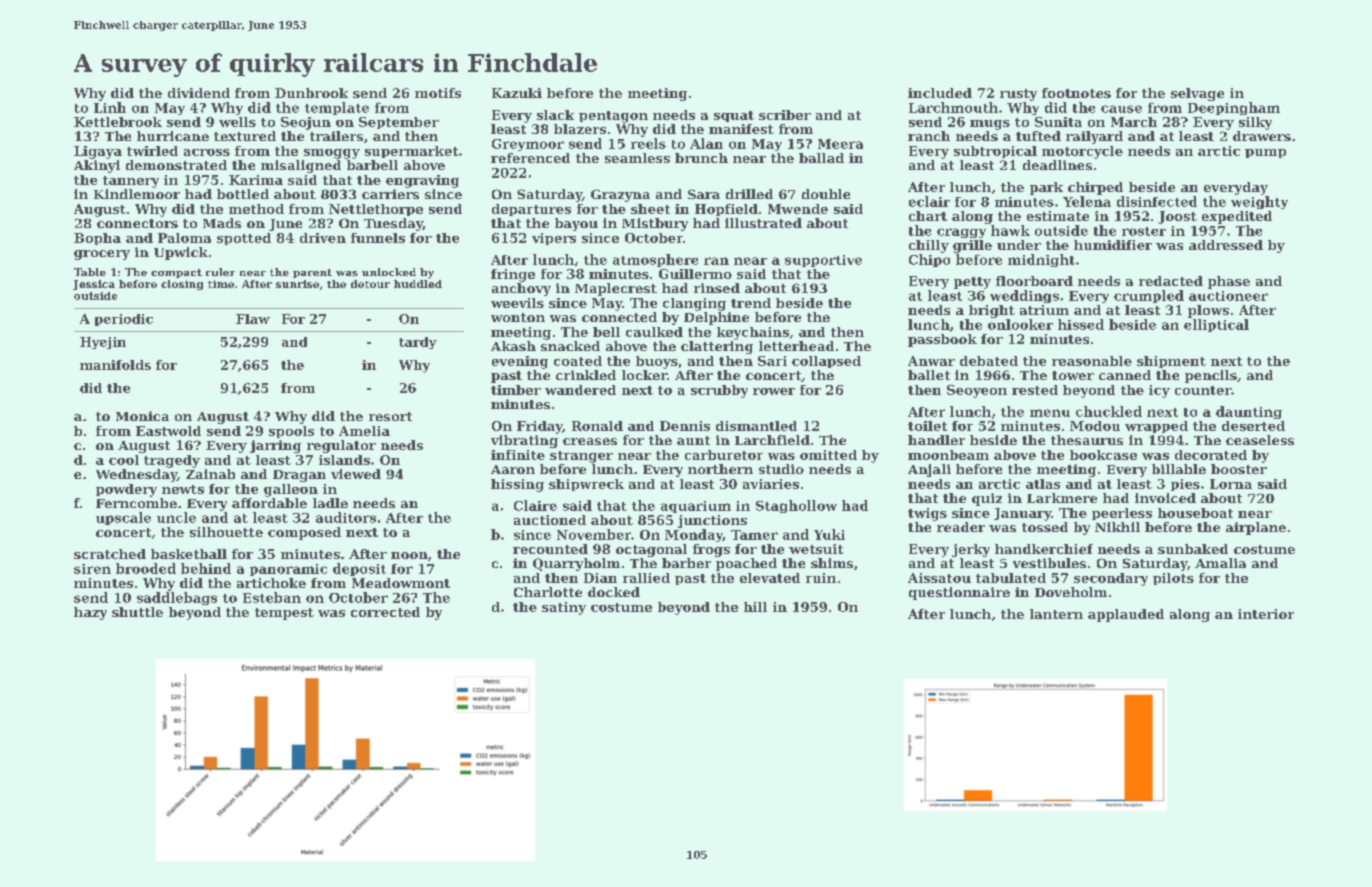  What do you see at coordinates (734, 116) in the screenshot?
I see `squat` at bounding box center [734, 116].
